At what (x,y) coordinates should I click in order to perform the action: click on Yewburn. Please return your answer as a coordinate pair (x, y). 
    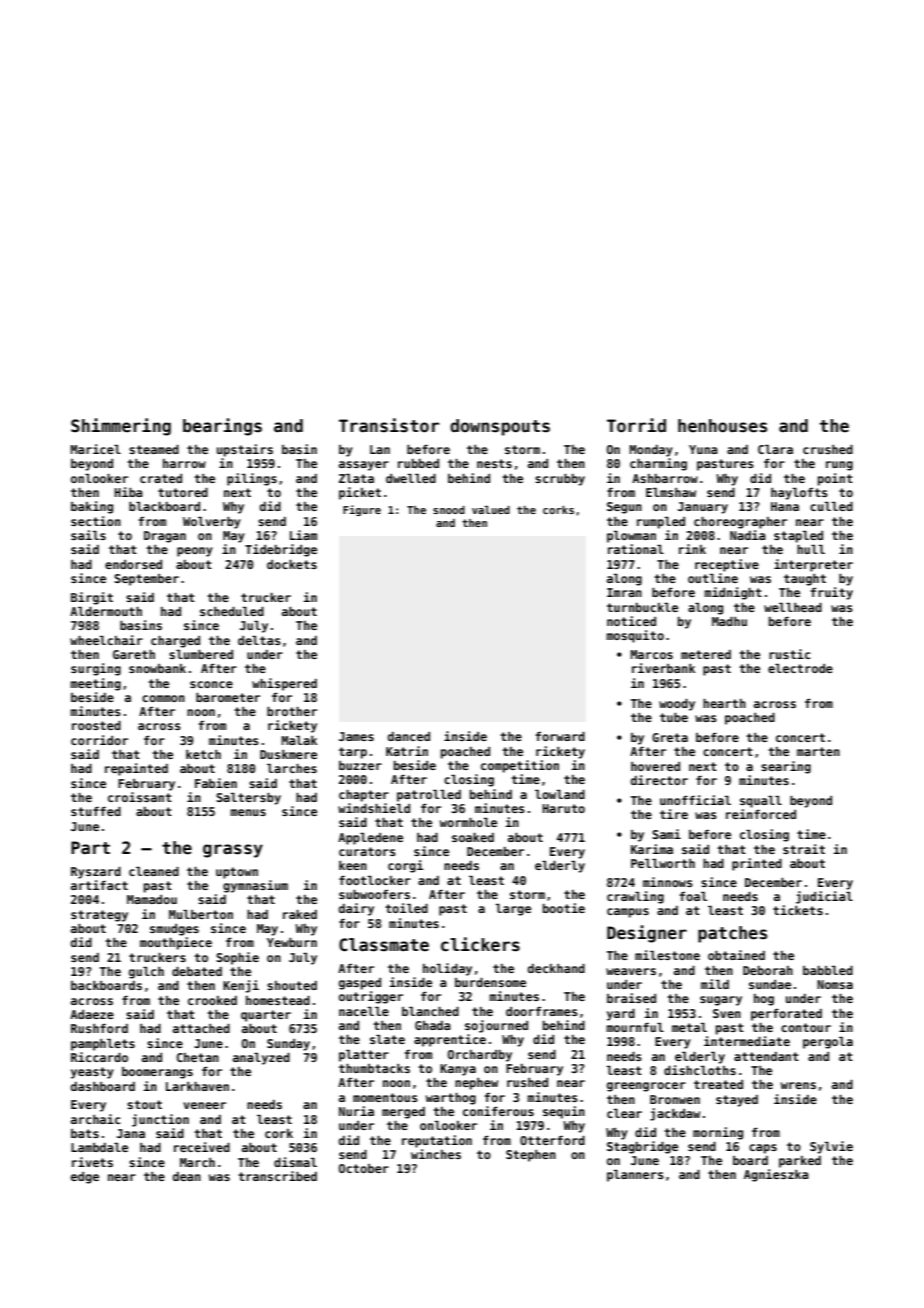
    Looking at the image, I should click on (292, 942).
